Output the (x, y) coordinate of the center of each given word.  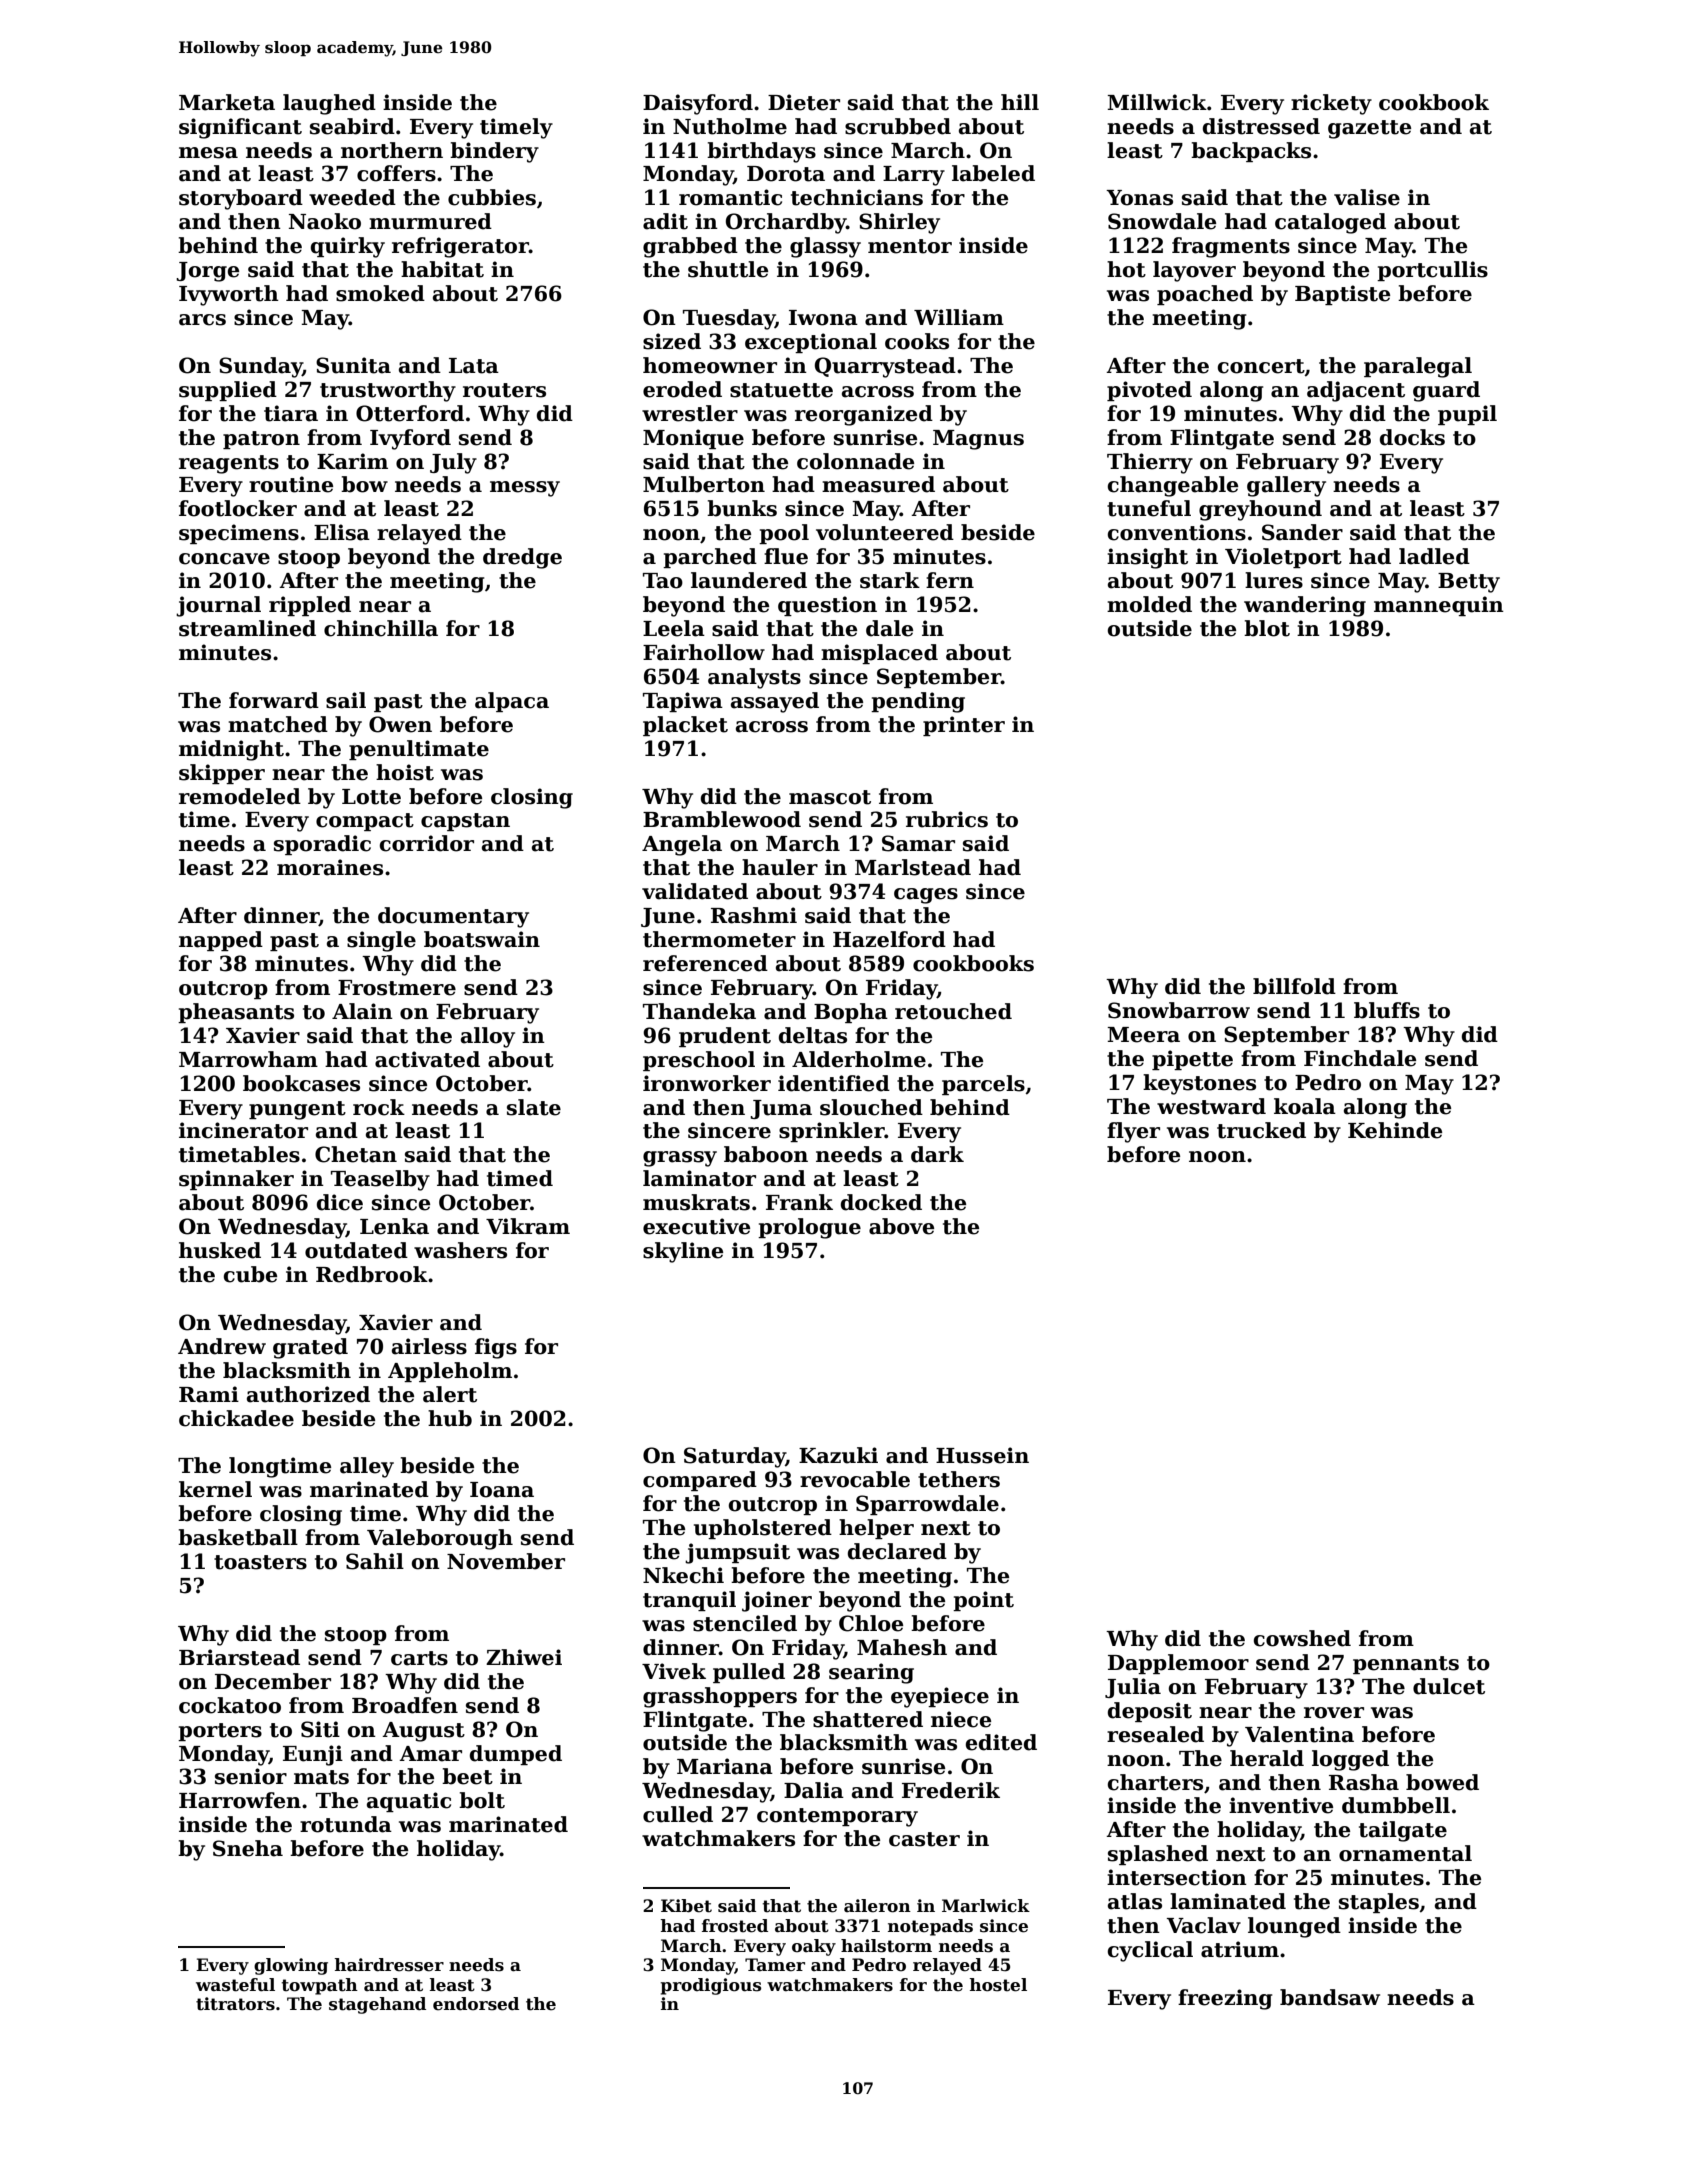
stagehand (377, 2005)
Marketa (227, 102)
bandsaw (1330, 1997)
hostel (998, 1985)
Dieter (804, 102)
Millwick (1157, 102)
